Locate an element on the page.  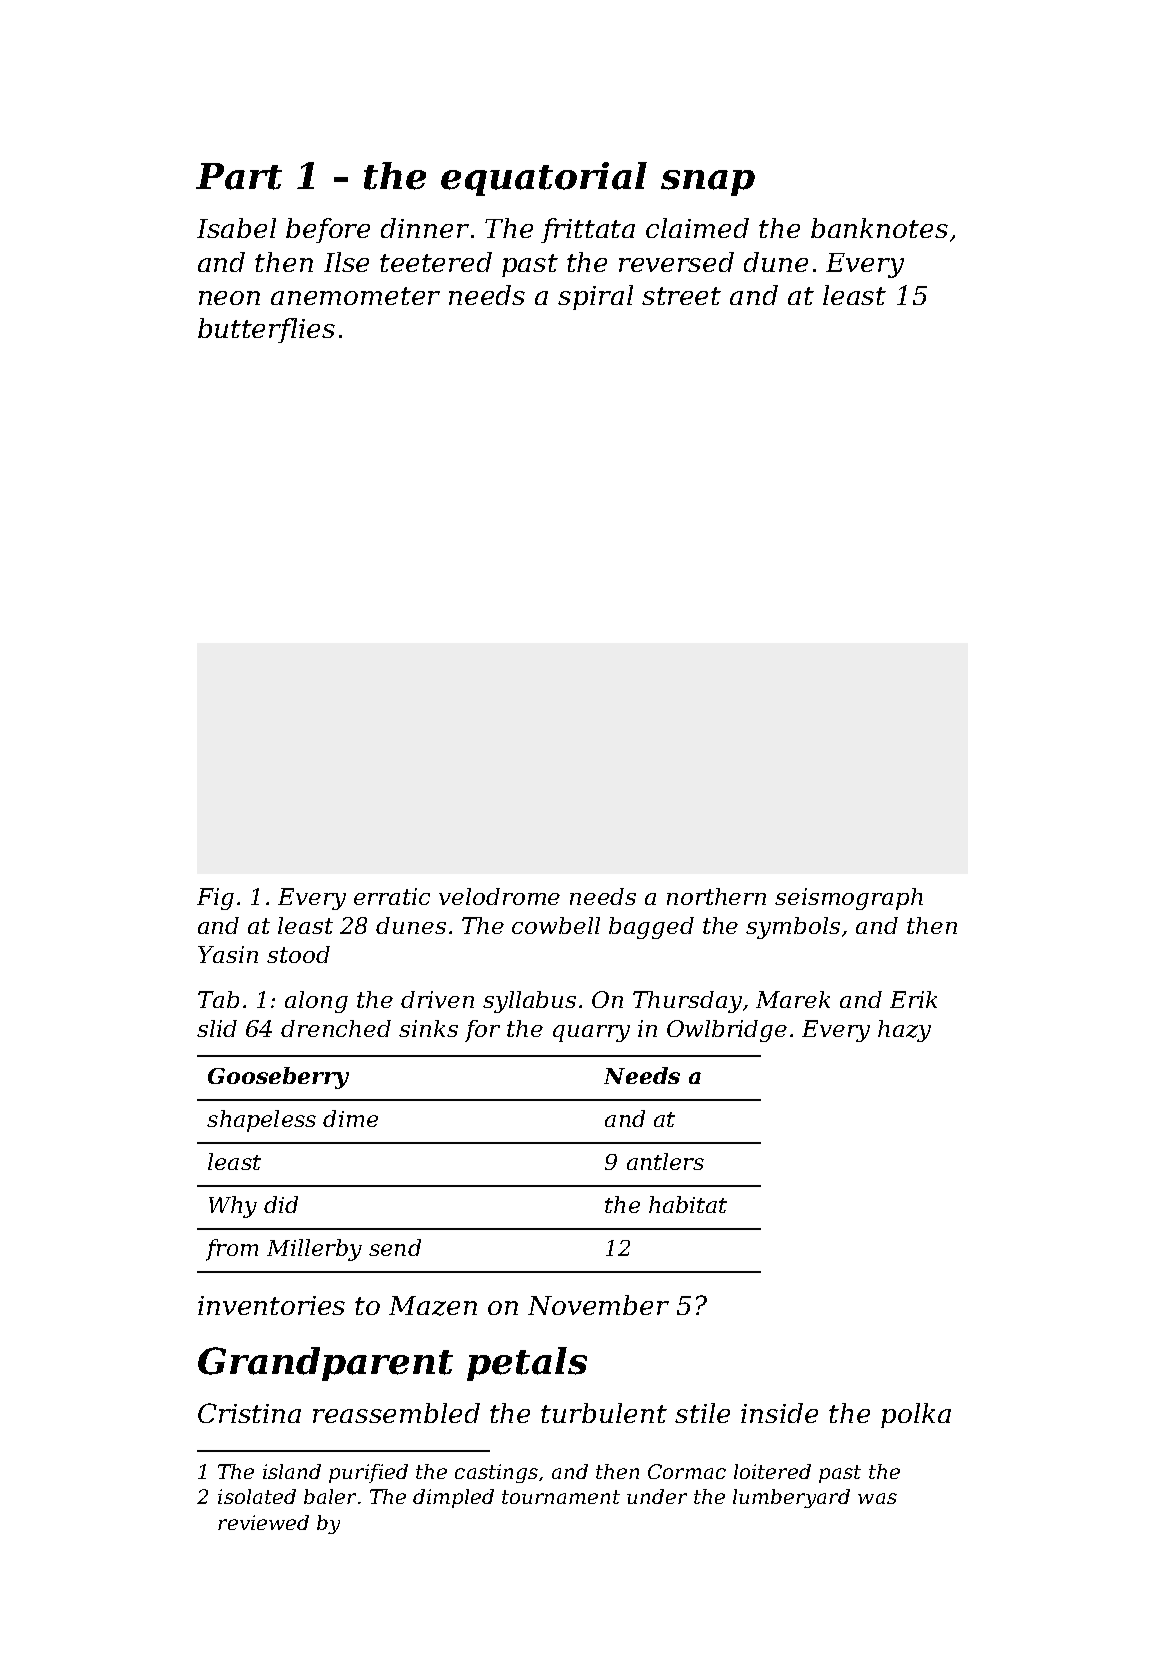
Erik is located at coordinates (913, 999).
